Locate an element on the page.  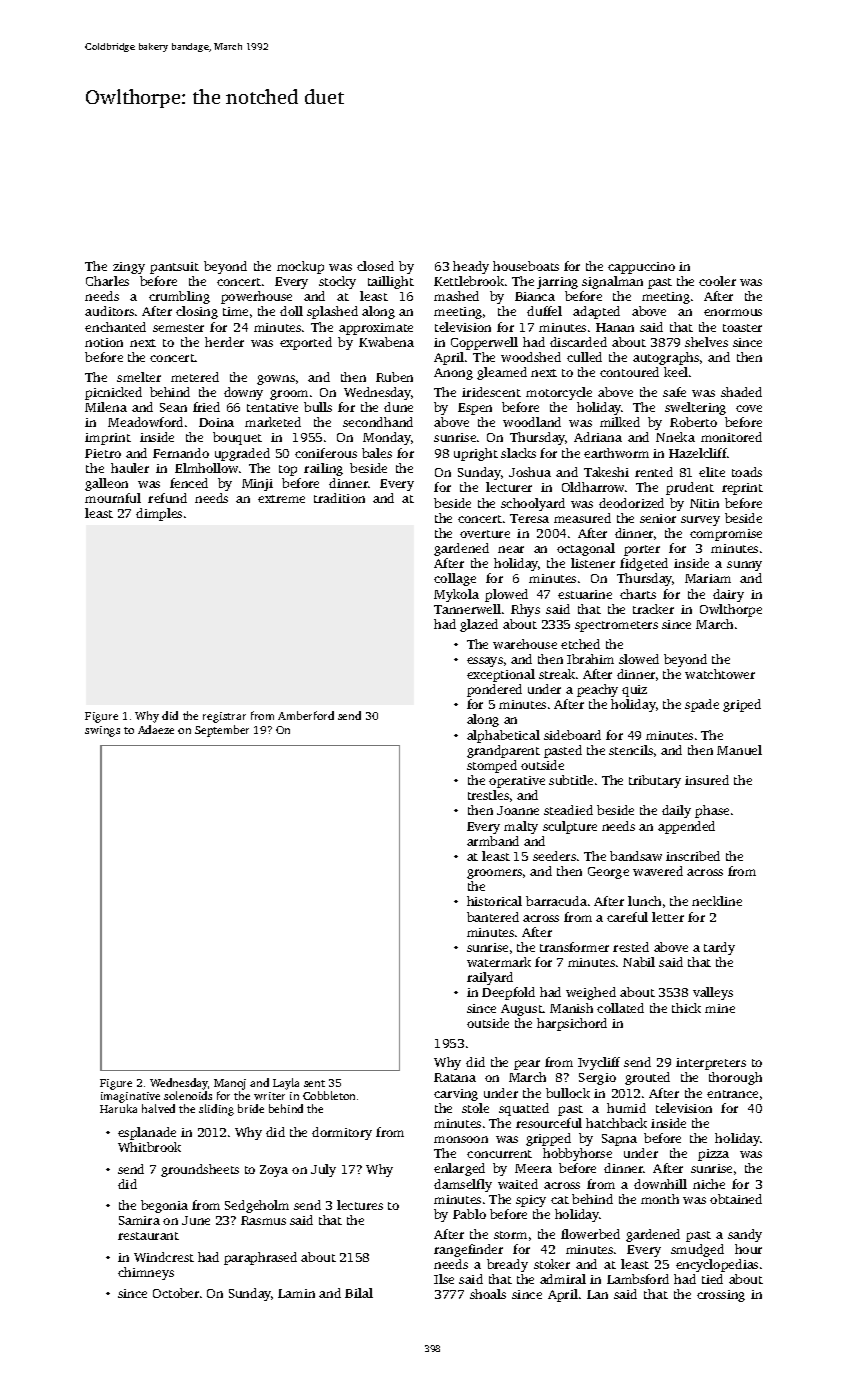
overture is located at coordinates (485, 534).
